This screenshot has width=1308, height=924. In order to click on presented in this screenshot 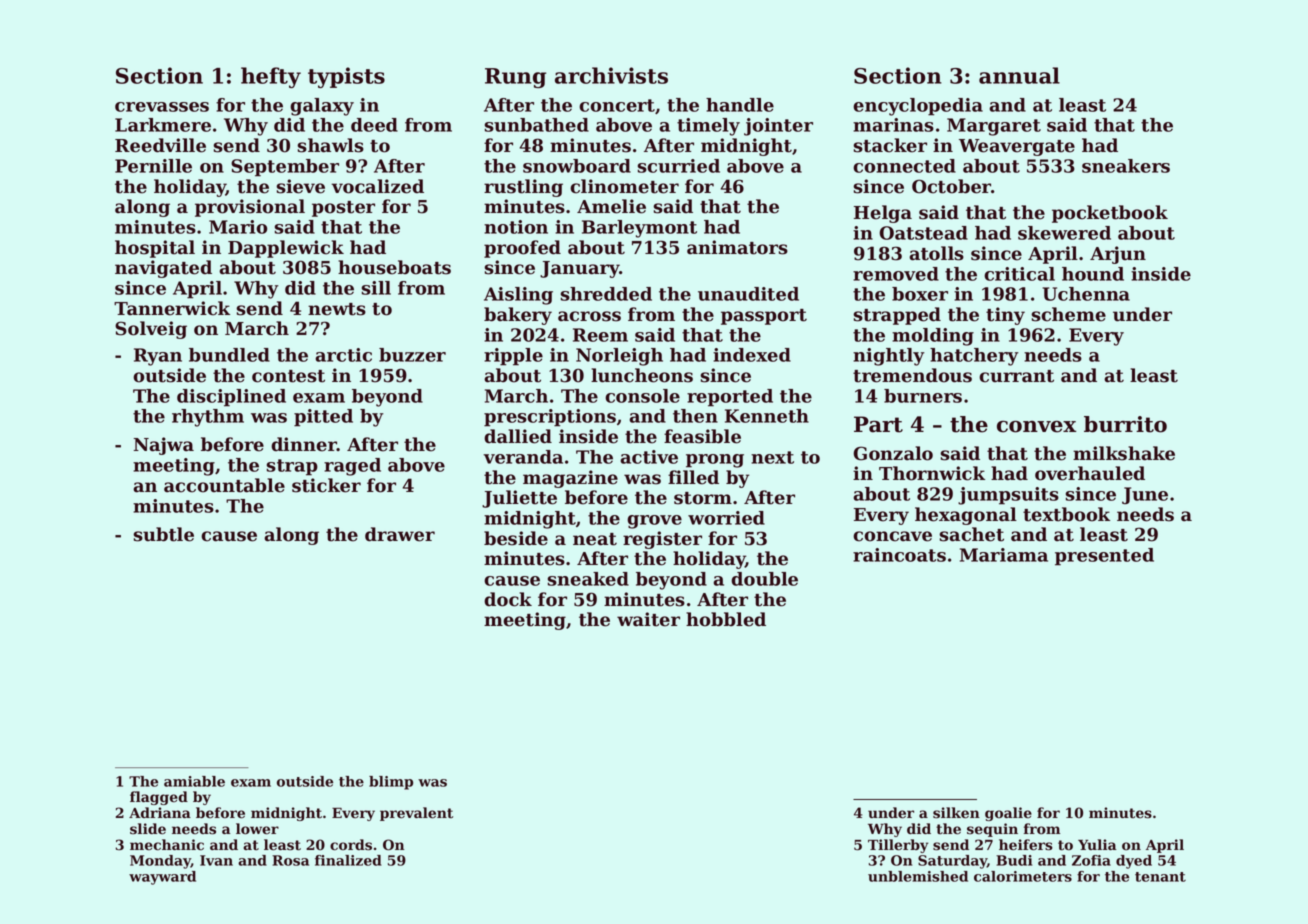, I will do `click(1104, 557)`.
